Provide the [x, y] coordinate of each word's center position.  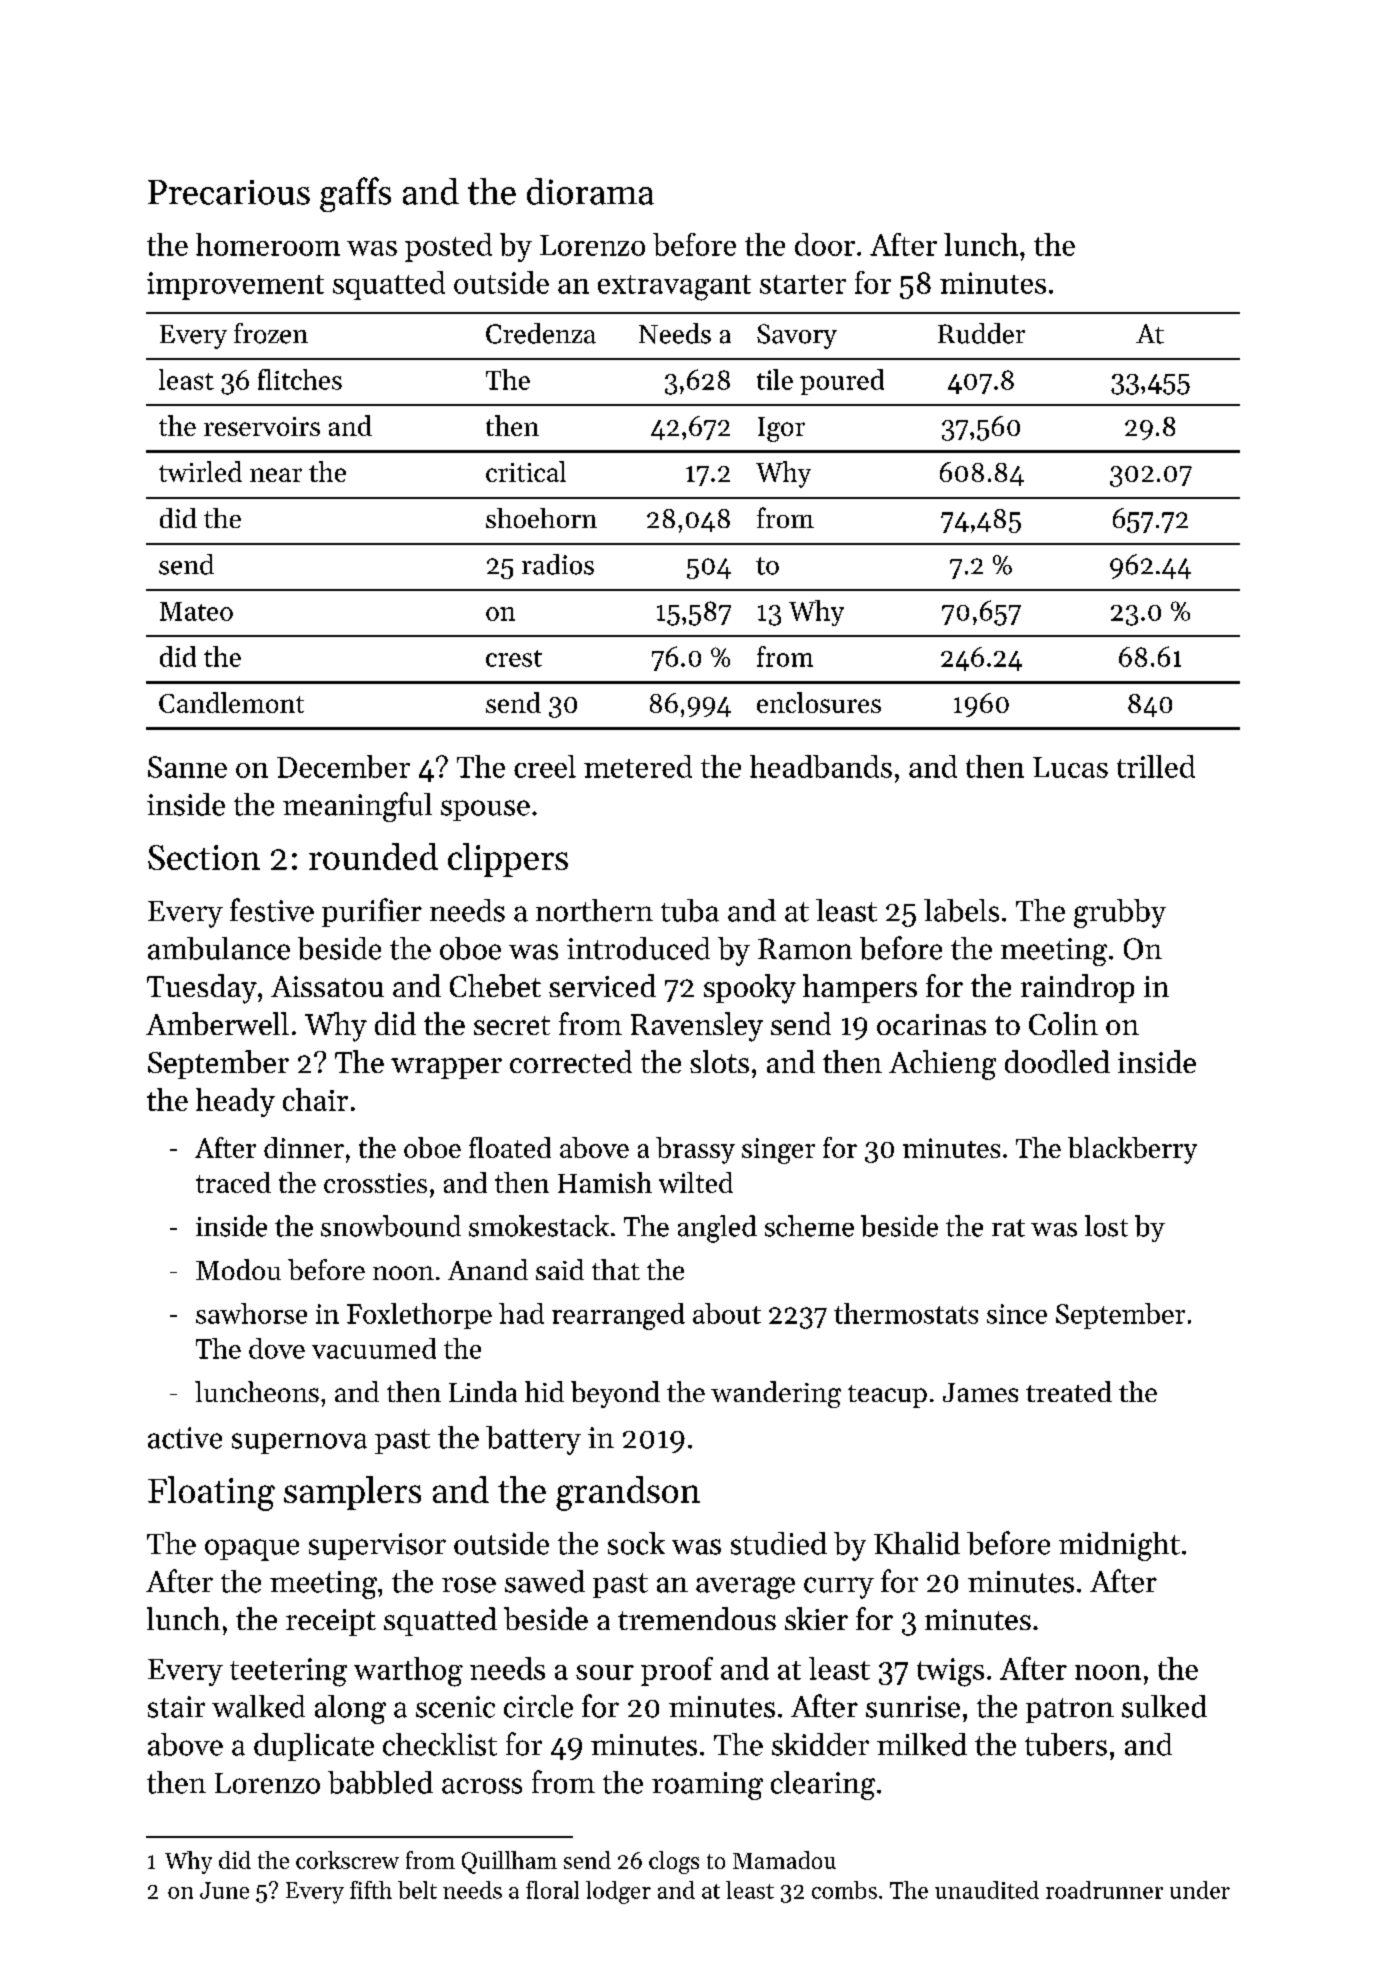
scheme [809, 1226]
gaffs [355, 194]
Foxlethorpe [419, 1316]
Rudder [981, 333]
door [825, 244]
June [224, 1890]
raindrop [1077, 988]
